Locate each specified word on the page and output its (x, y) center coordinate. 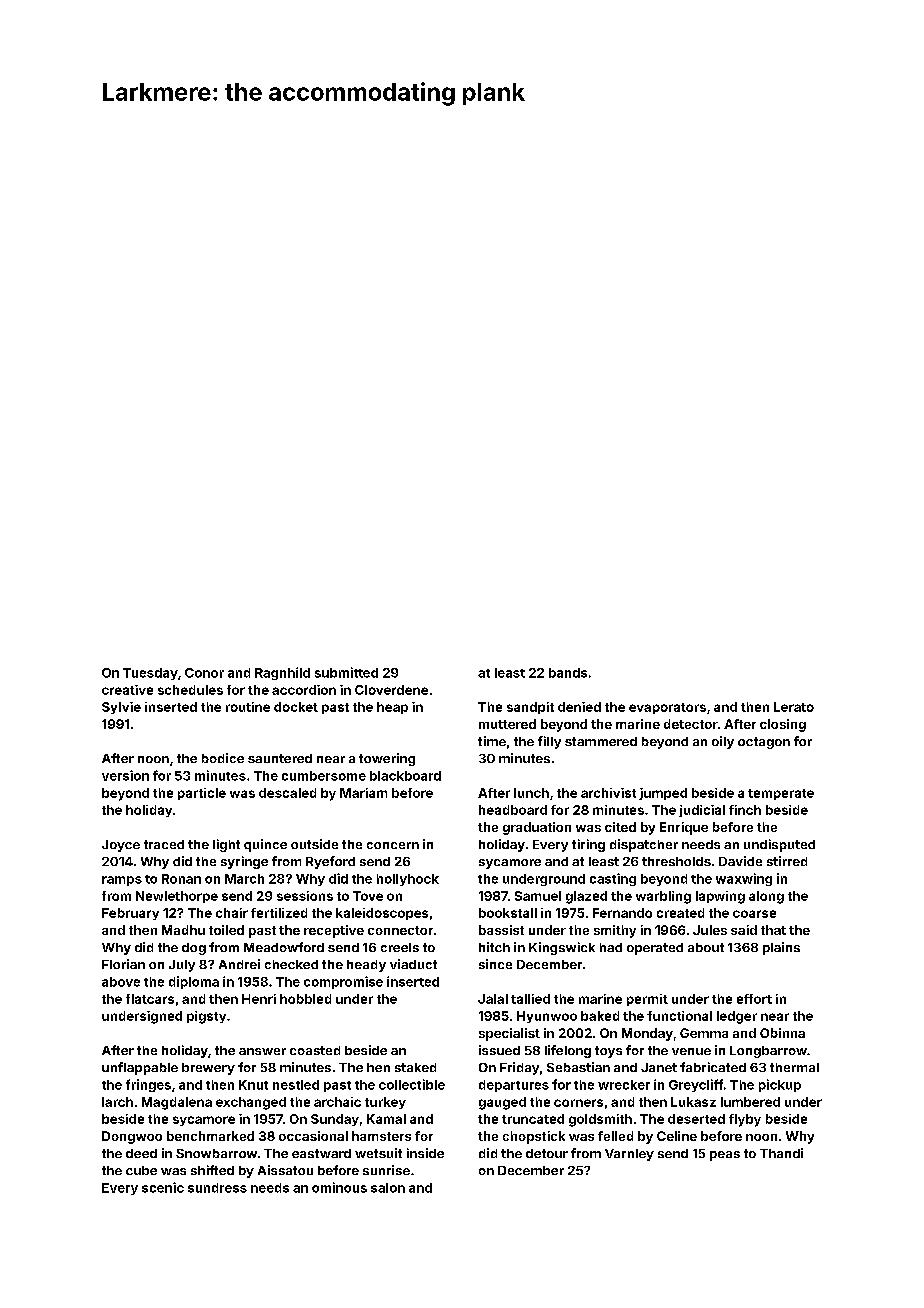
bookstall (508, 913)
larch (117, 1102)
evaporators (667, 708)
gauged (502, 1103)
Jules (710, 930)
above (121, 982)
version (125, 775)
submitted (346, 672)
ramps (122, 881)
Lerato (794, 707)
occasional (313, 1136)
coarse (754, 914)
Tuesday (150, 674)
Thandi (781, 1153)
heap (392, 708)
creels (400, 947)
